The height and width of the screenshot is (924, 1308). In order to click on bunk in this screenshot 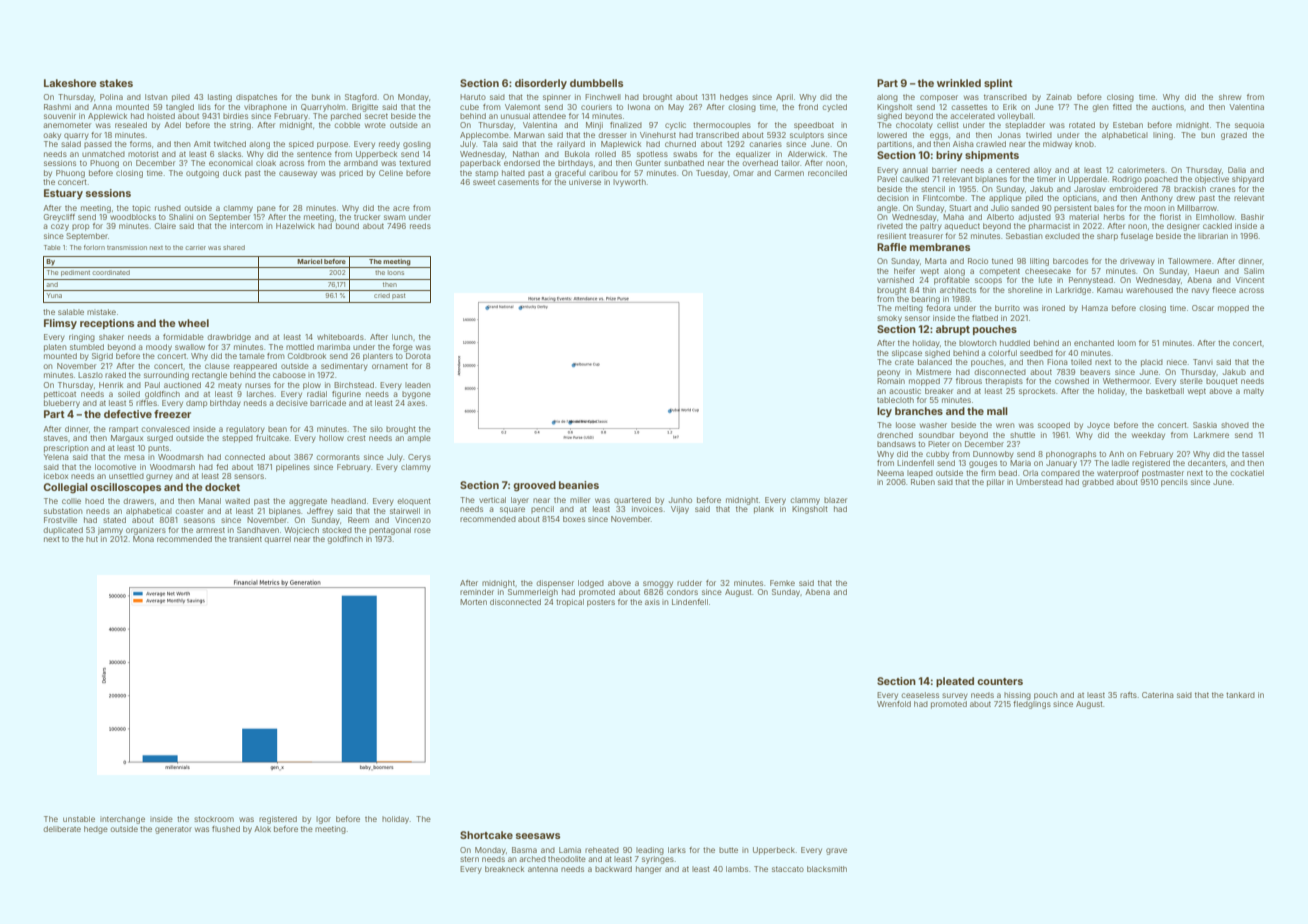, I will do `click(321, 97)`.
